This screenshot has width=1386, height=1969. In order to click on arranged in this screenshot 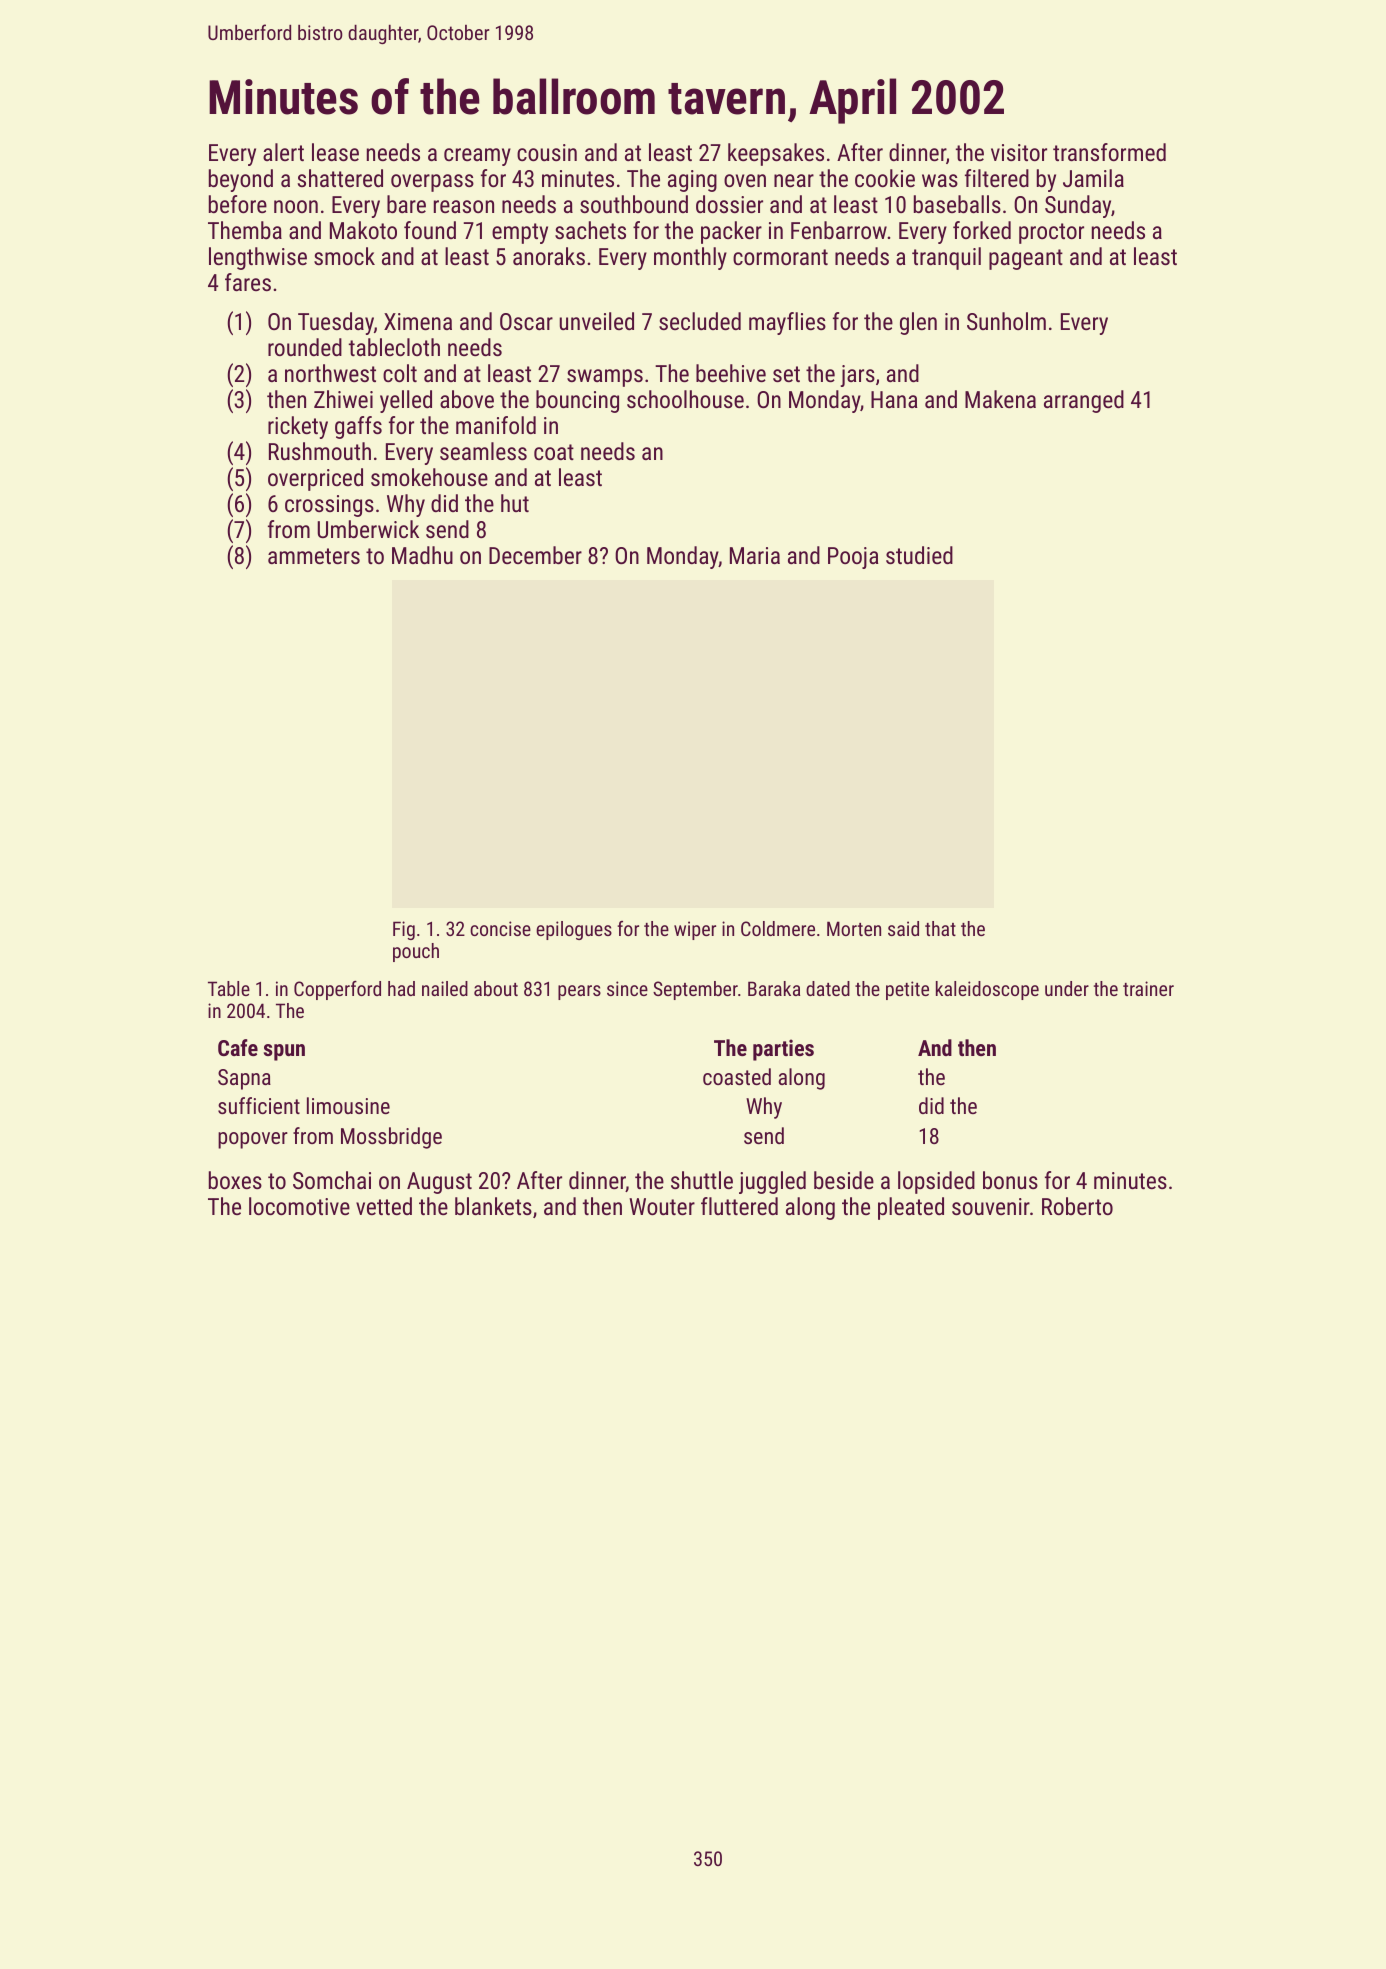, I will do `click(1084, 401)`.
